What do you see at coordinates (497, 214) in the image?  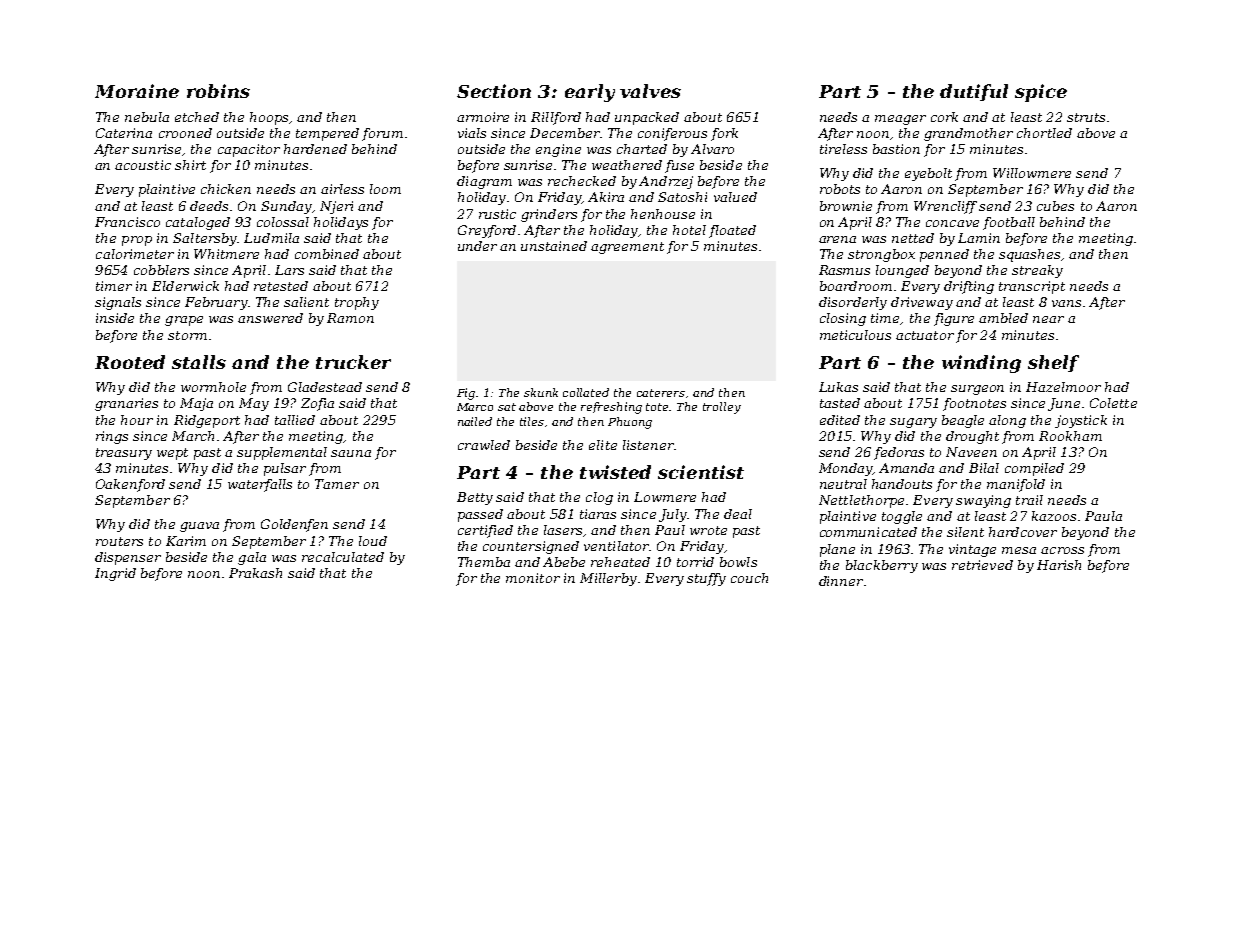 I see `rustic` at bounding box center [497, 214].
